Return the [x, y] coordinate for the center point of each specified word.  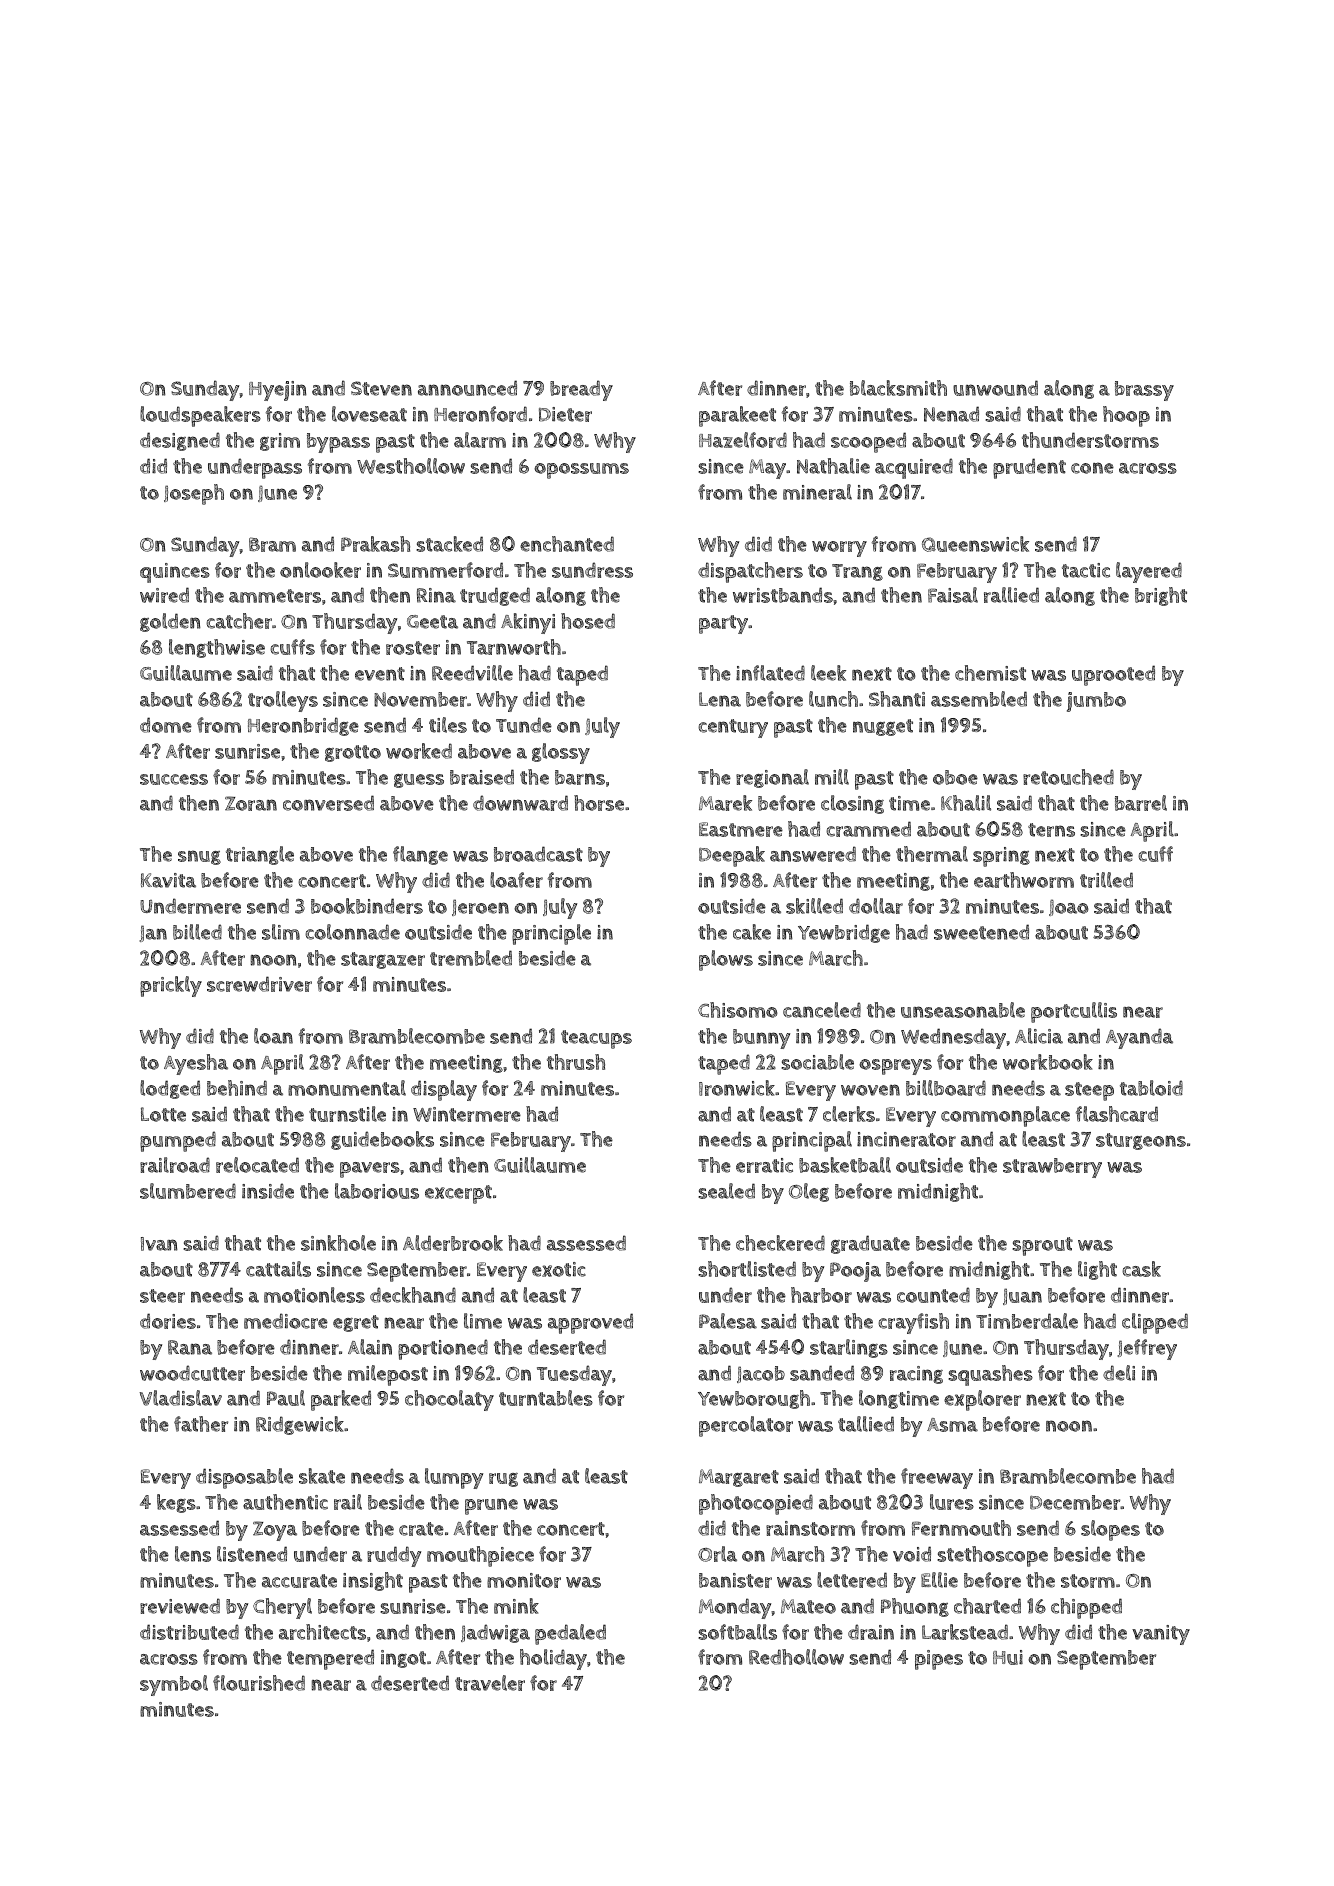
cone [1092, 468]
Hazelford [743, 440]
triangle [260, 855]
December [1075, 1502]
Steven [381, 388]
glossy [561, 753]
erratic [764, 1165]
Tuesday [574, 1375]
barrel [1141, 803]
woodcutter [192, 1373]
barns [580, 777]
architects [322, 1632]
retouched [1068, 777]
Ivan [159, 1244]
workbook [1048, 1062]
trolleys [283, 701]
